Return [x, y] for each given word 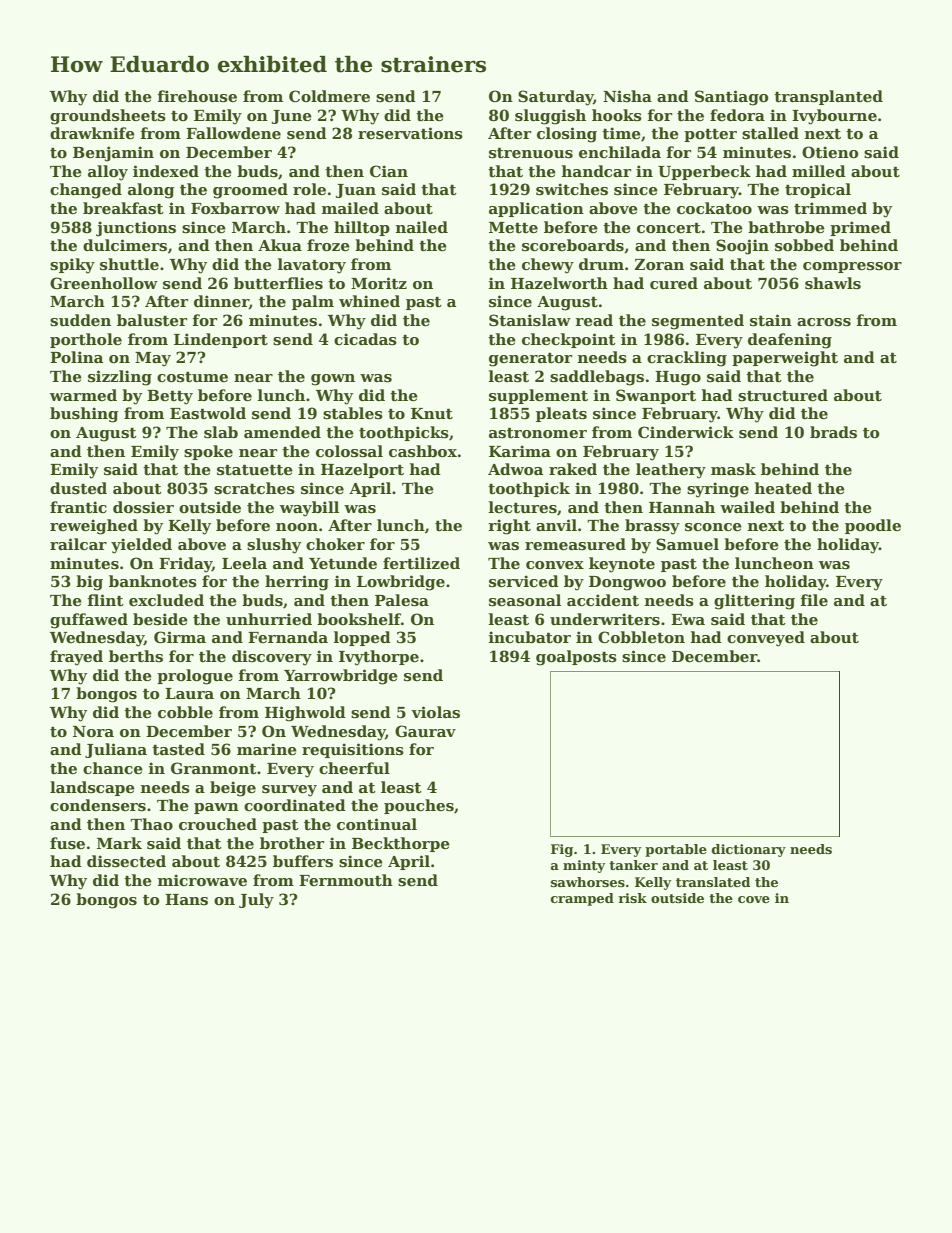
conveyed [766, 639]
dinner [221, 302]
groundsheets [108, 117]
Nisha [627, 96]
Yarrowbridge [341, 677]
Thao [151, 824]
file [814, 600]
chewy [548, 266]
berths [136, 656]
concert [669, 228]
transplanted [828, 97]
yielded [141, 546]
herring [297, 583]
